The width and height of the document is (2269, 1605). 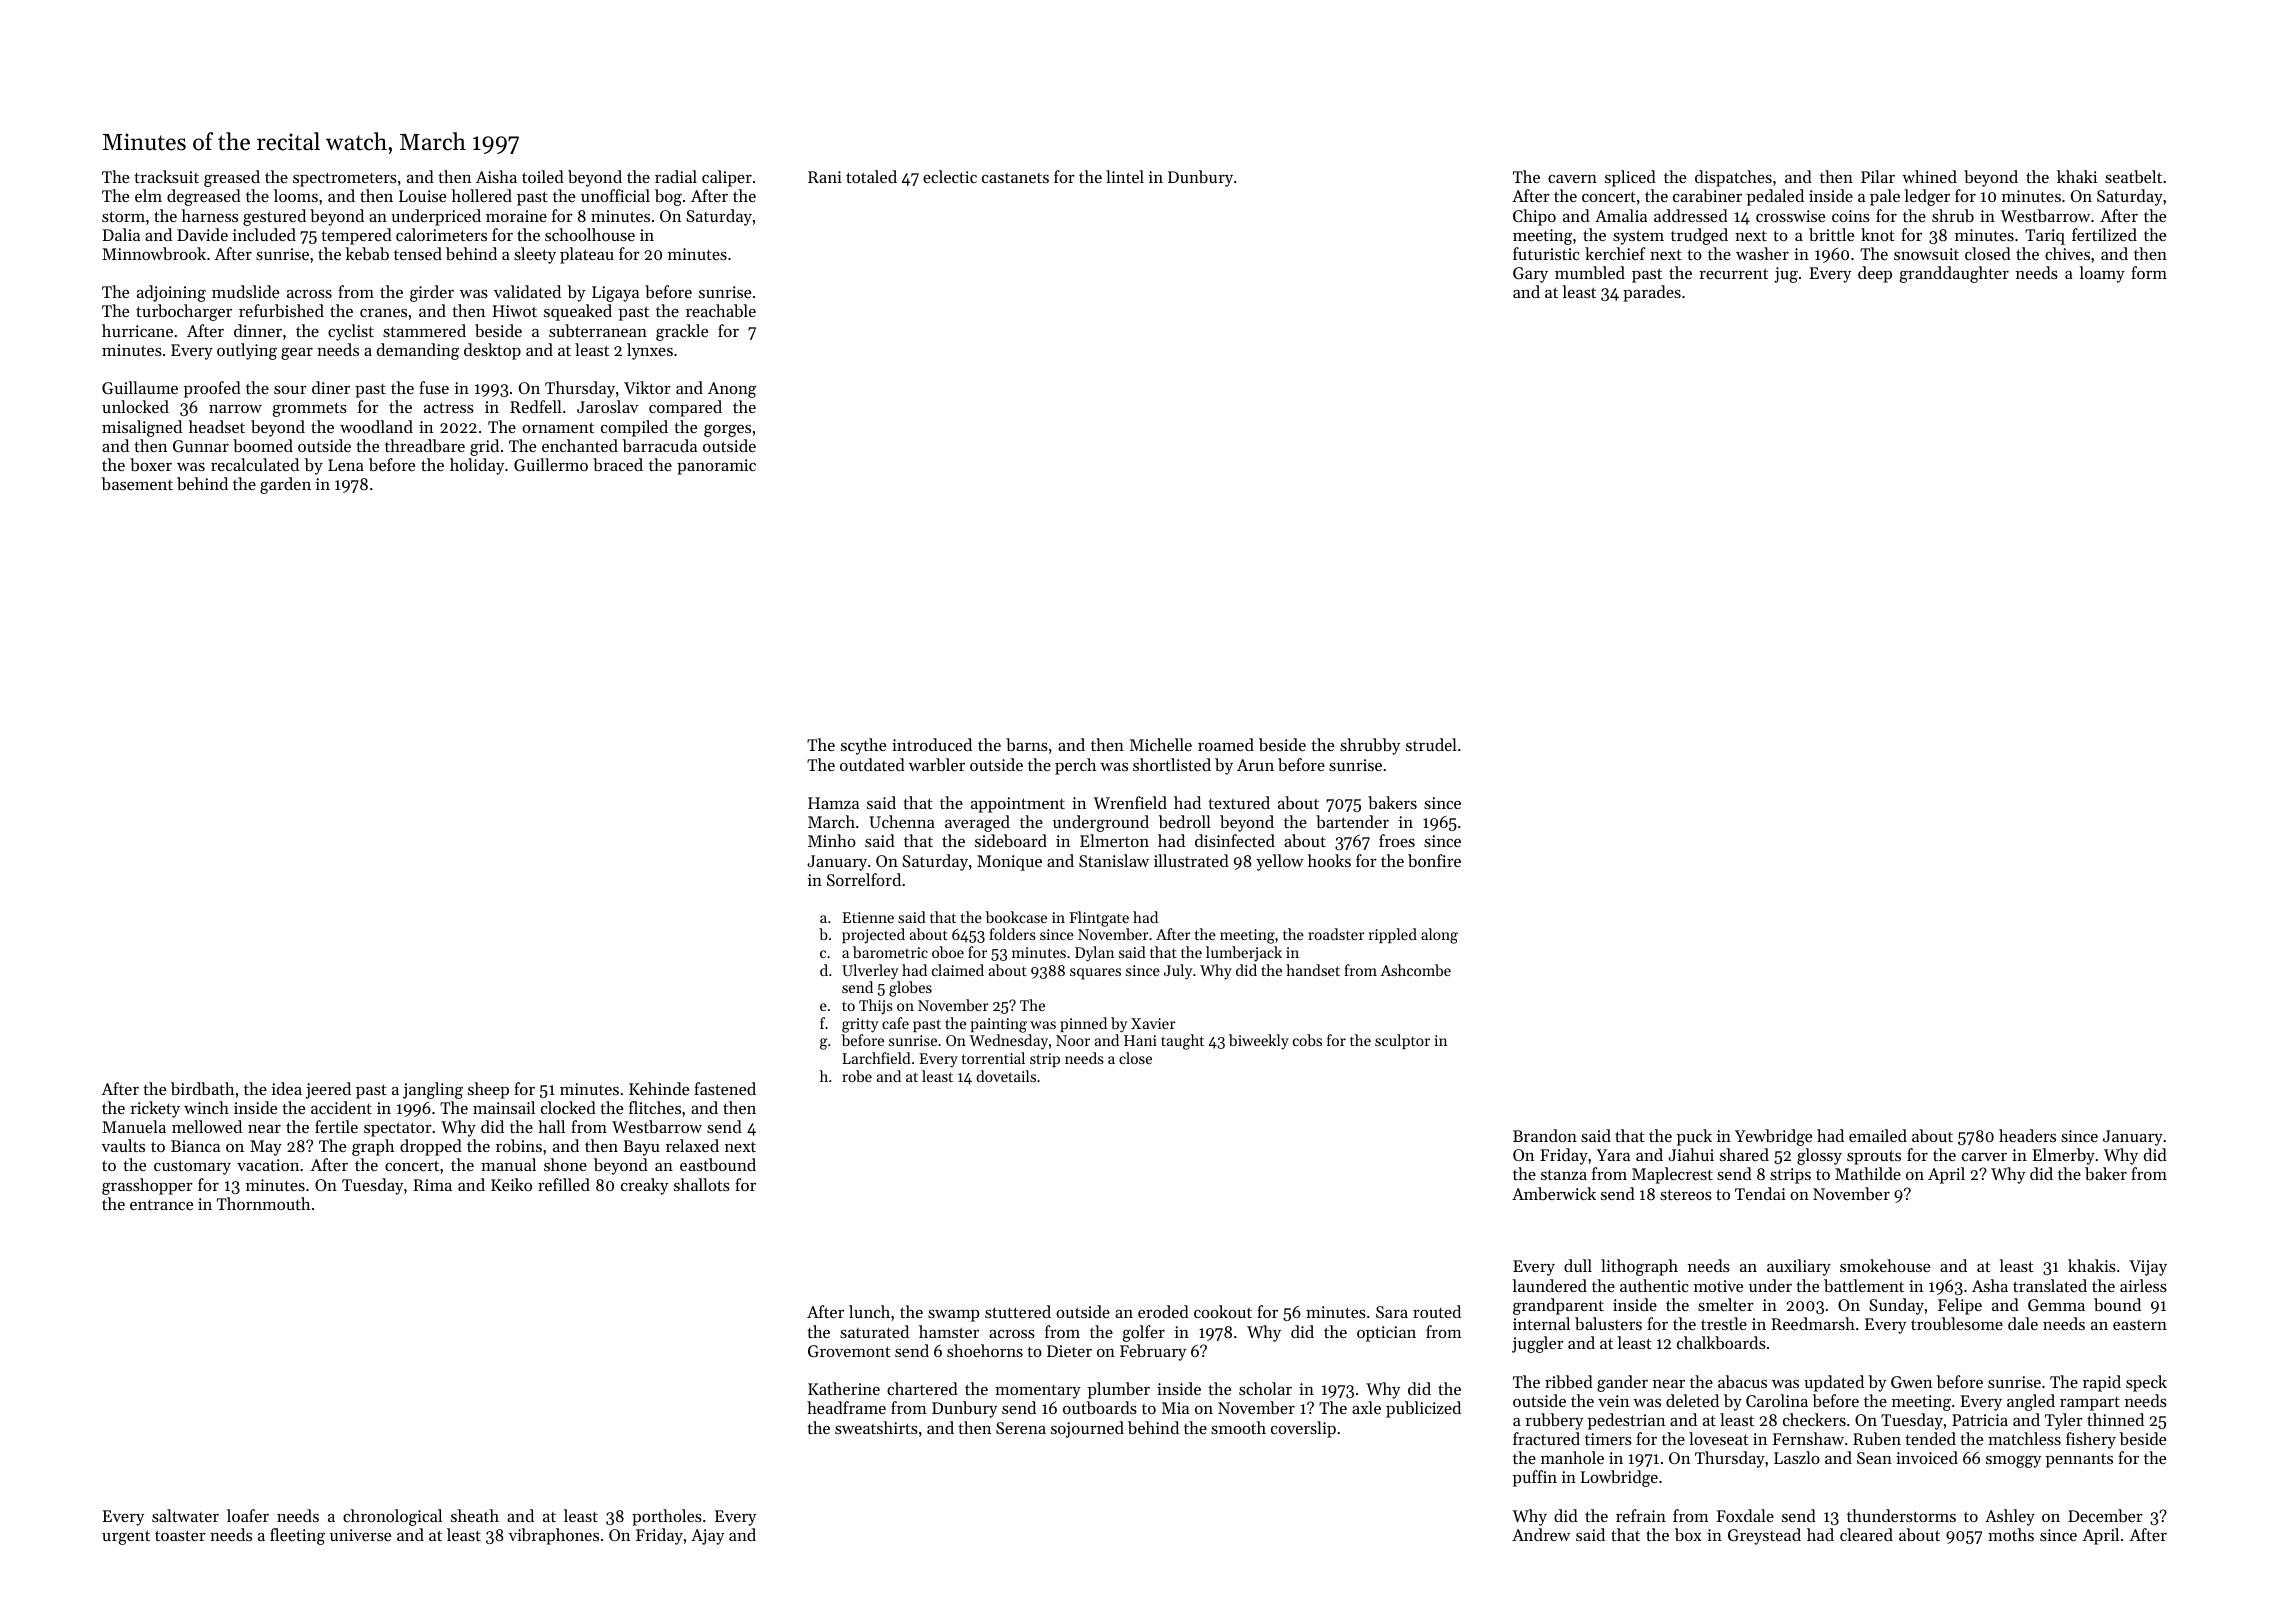 I want to click on roamed, so click(x=1226, y=744).
